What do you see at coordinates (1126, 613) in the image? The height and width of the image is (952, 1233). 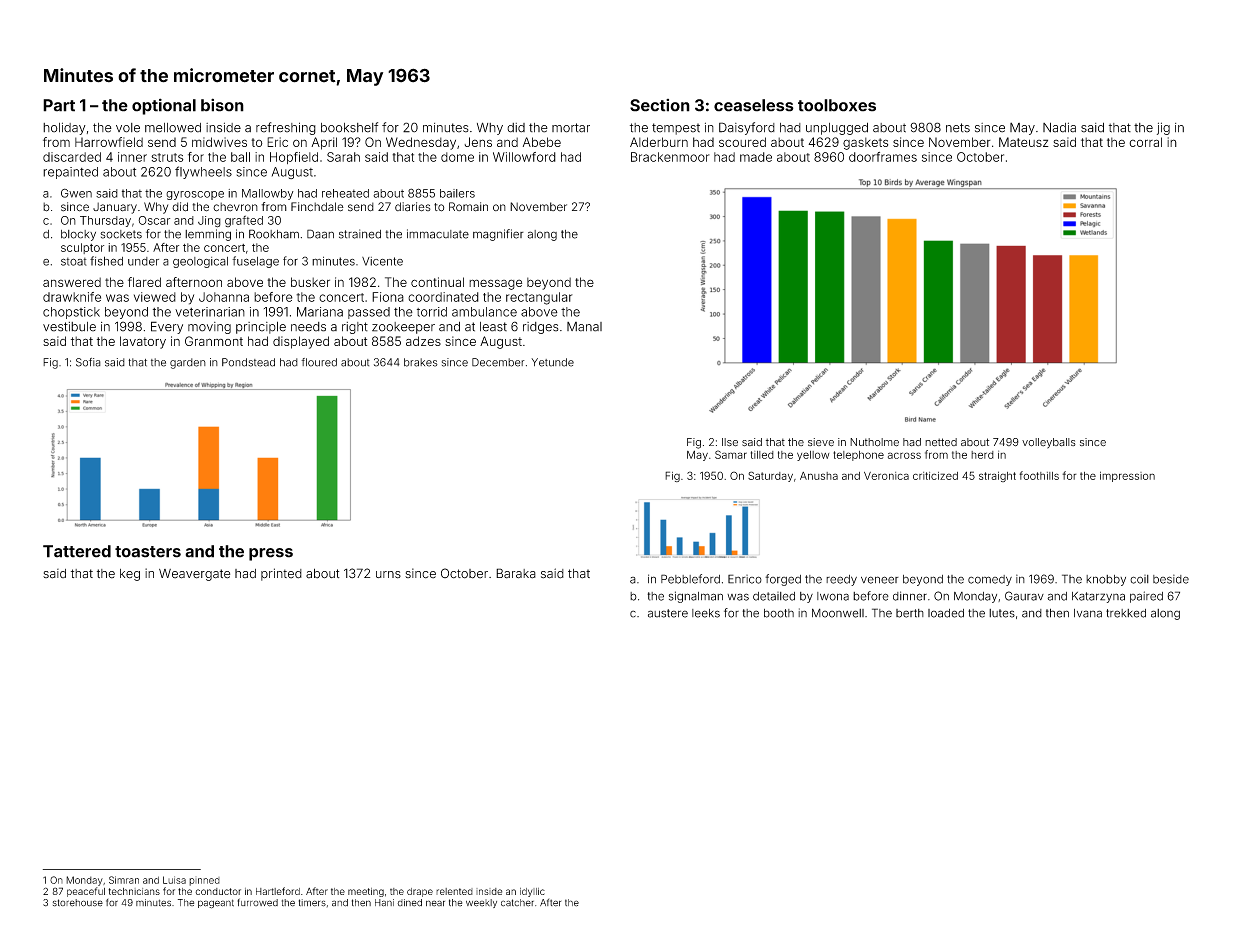 I see `trekked` at bounding box center [1126, 613].
